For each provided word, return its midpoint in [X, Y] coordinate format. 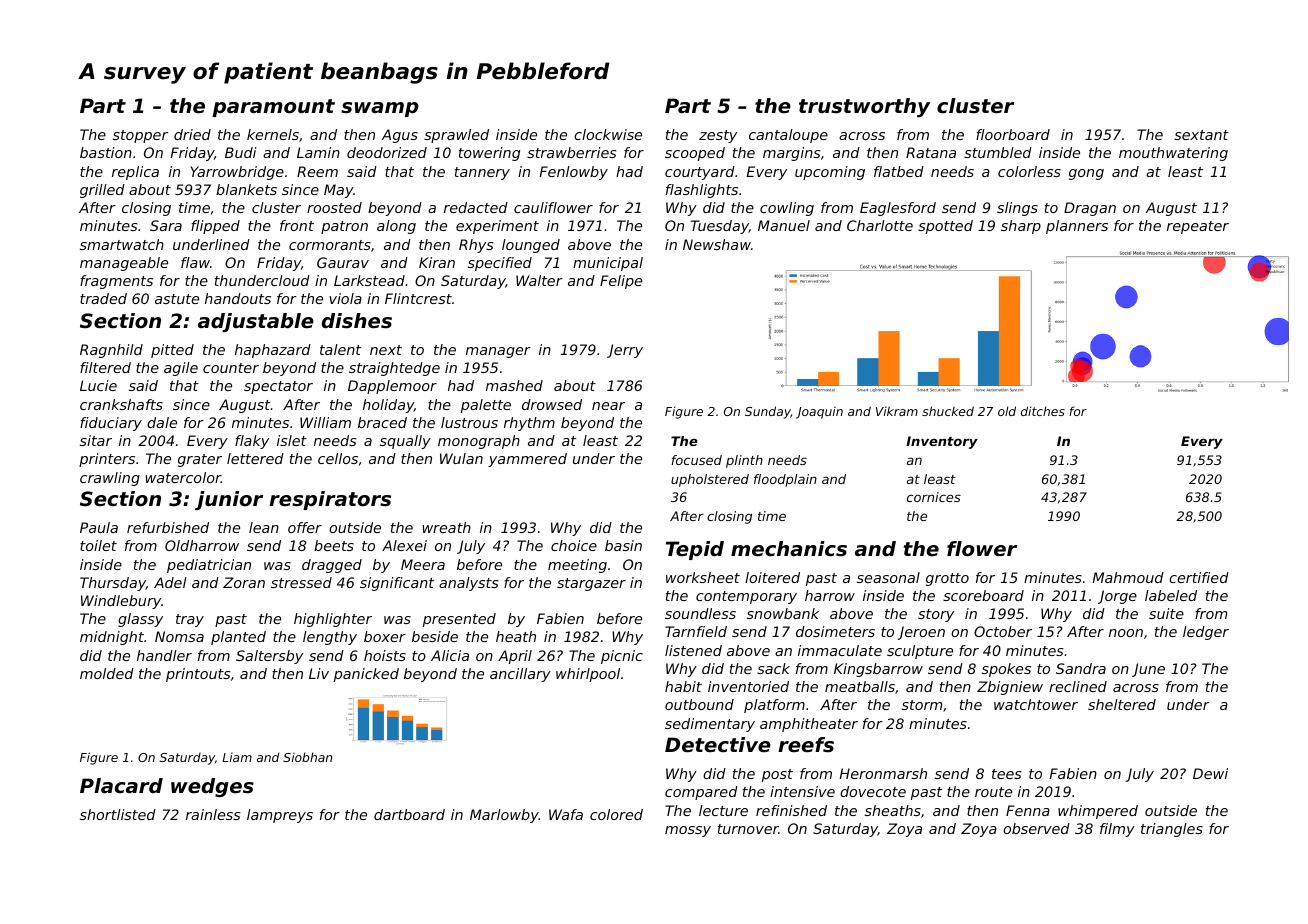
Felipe [621, 282]
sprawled [456, 136]
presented [459, 620]
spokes [1006, 670]
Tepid [695, 550]
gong [1086, 174]
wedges [212, 787]
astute [177, 299]
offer [305, 527]
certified [1199, 577]
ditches [1043, 411]
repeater [1198, 227]
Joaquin [819, 413]
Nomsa [179, 636]
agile [181, 369]
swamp [380, 109]
